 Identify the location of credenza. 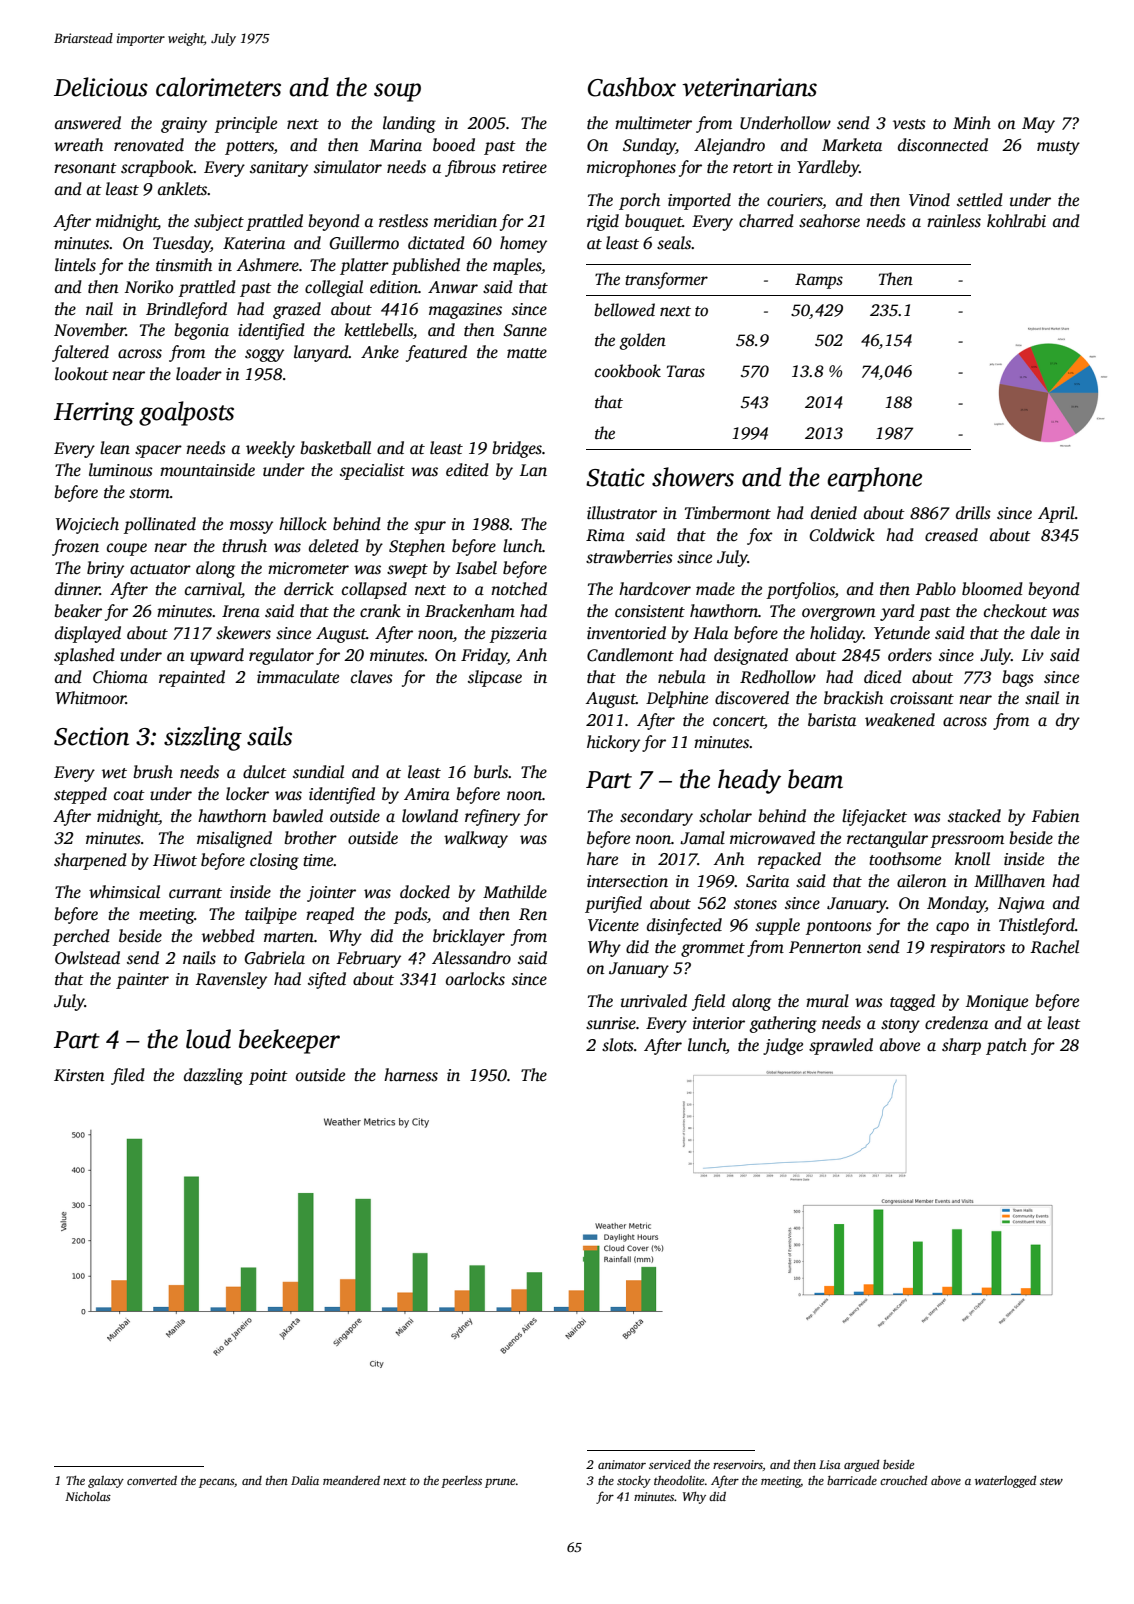
(956, 1023).
